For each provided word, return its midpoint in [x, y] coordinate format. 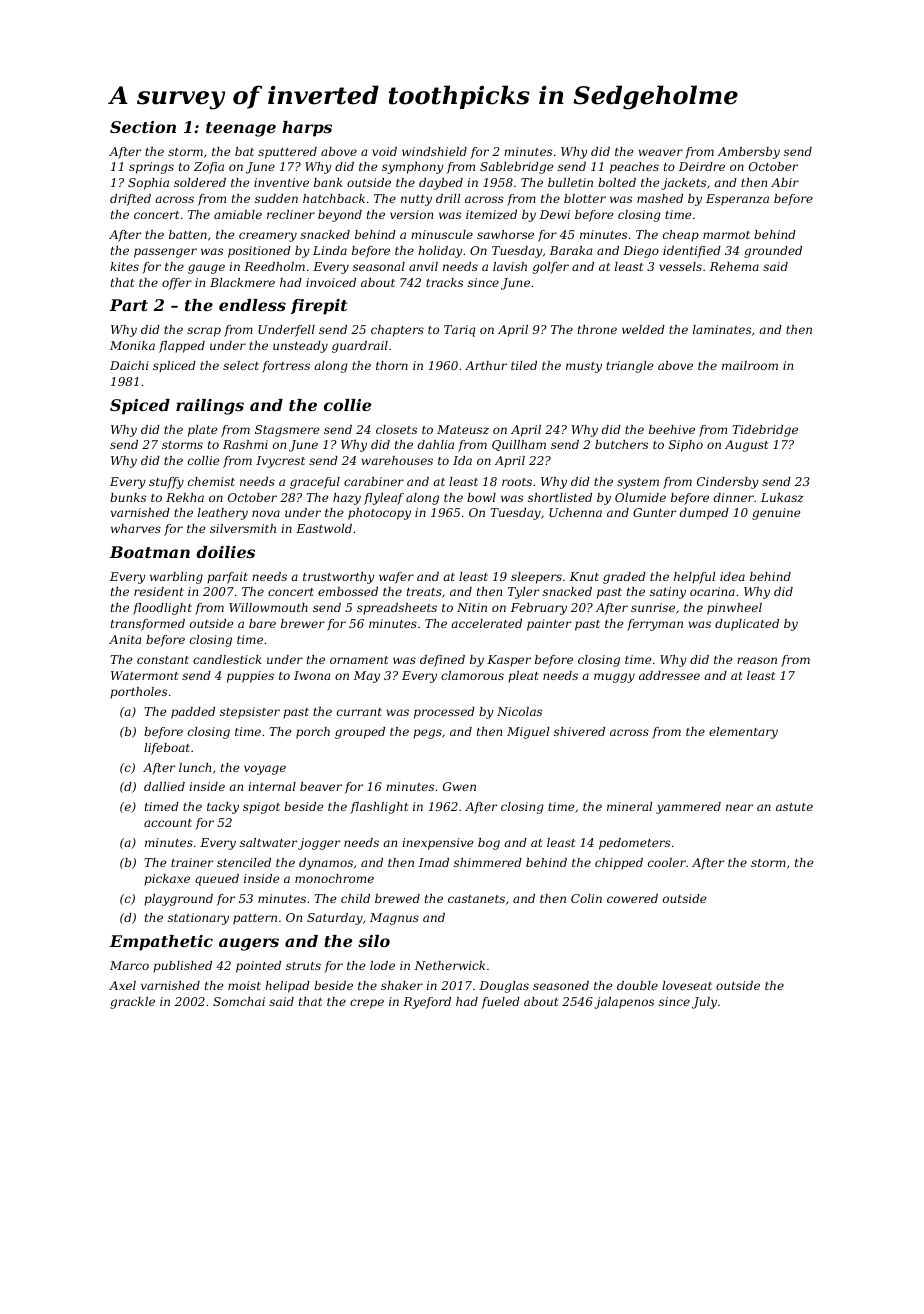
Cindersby [728, 483]
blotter [585, 198]
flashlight [379, 808]
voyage [265, 770]
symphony [413, 168]
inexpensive [438, 844]
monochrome [334, 878]
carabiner [374, 481]
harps [307, 129]
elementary [743, 733]
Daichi [129, 365]
